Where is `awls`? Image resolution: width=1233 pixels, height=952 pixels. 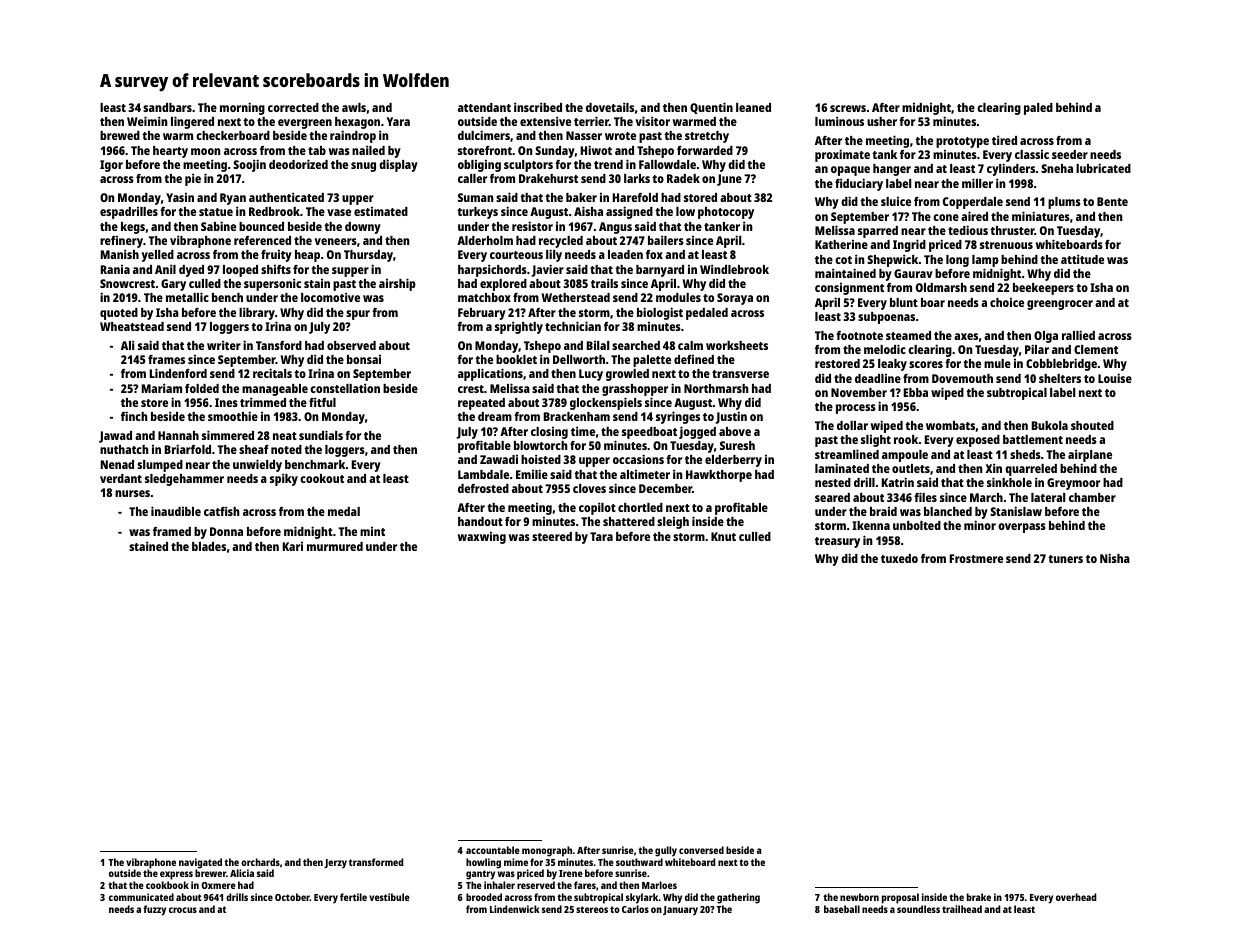
awls is located at coordinates (354, 107).
